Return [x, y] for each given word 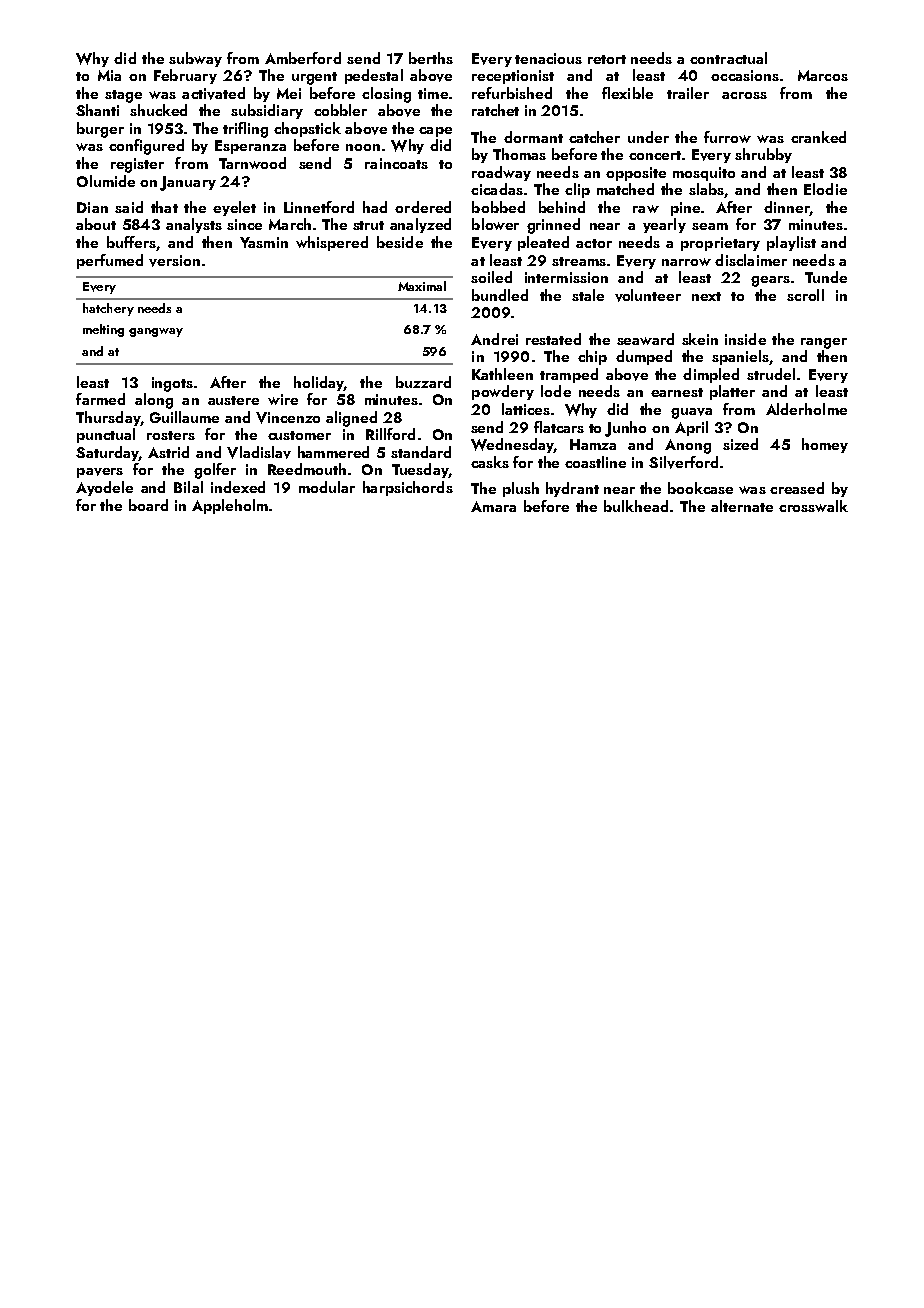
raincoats [396, 163]
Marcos [823, 75]
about [96, 224]
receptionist [513, 77]
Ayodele [104, 488]
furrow [727, 137]
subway [195, 59]
